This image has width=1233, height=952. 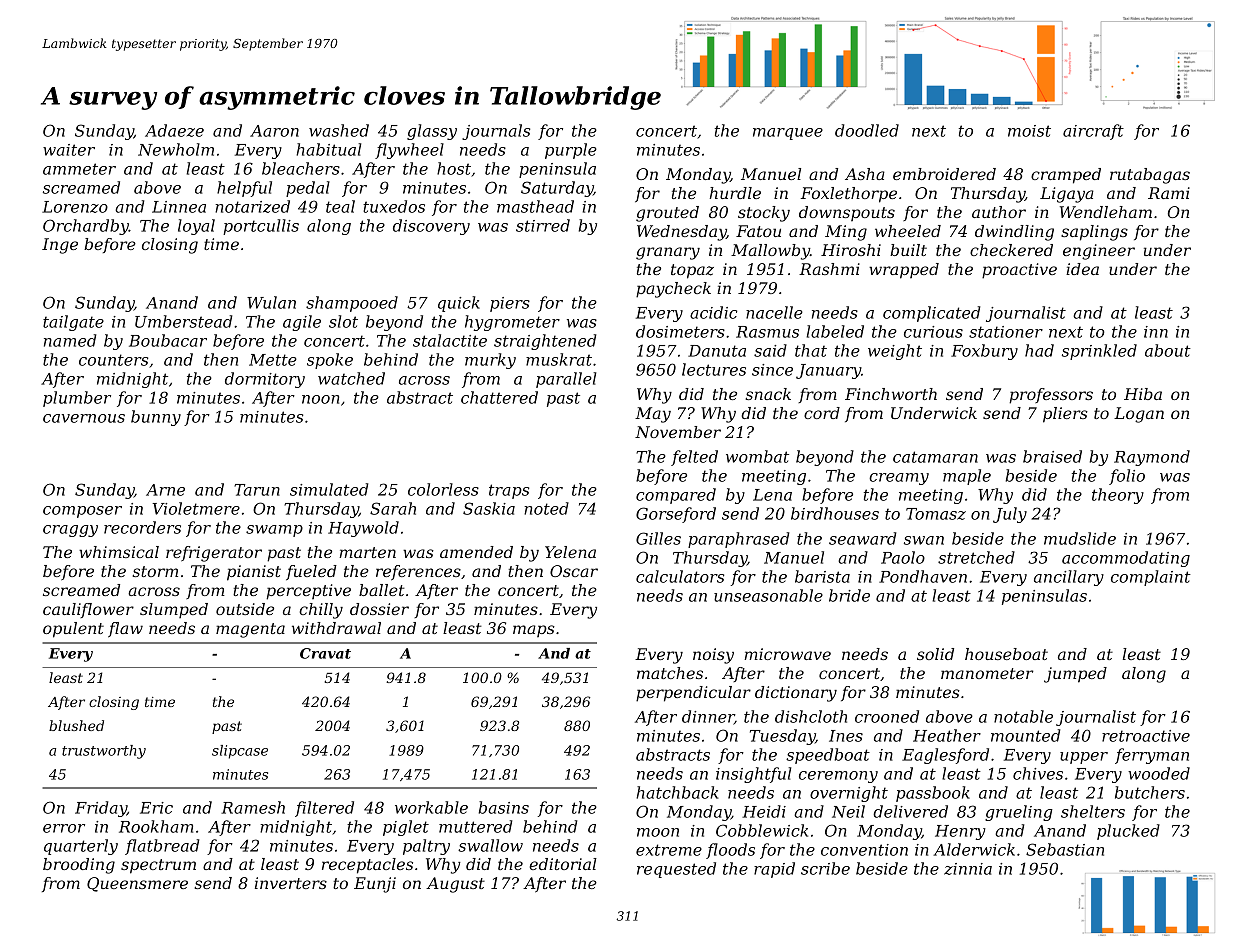 What do you see at coordinates (253, 807) in the image?
I see `Ramesh` at bounding box center [253, 807].
